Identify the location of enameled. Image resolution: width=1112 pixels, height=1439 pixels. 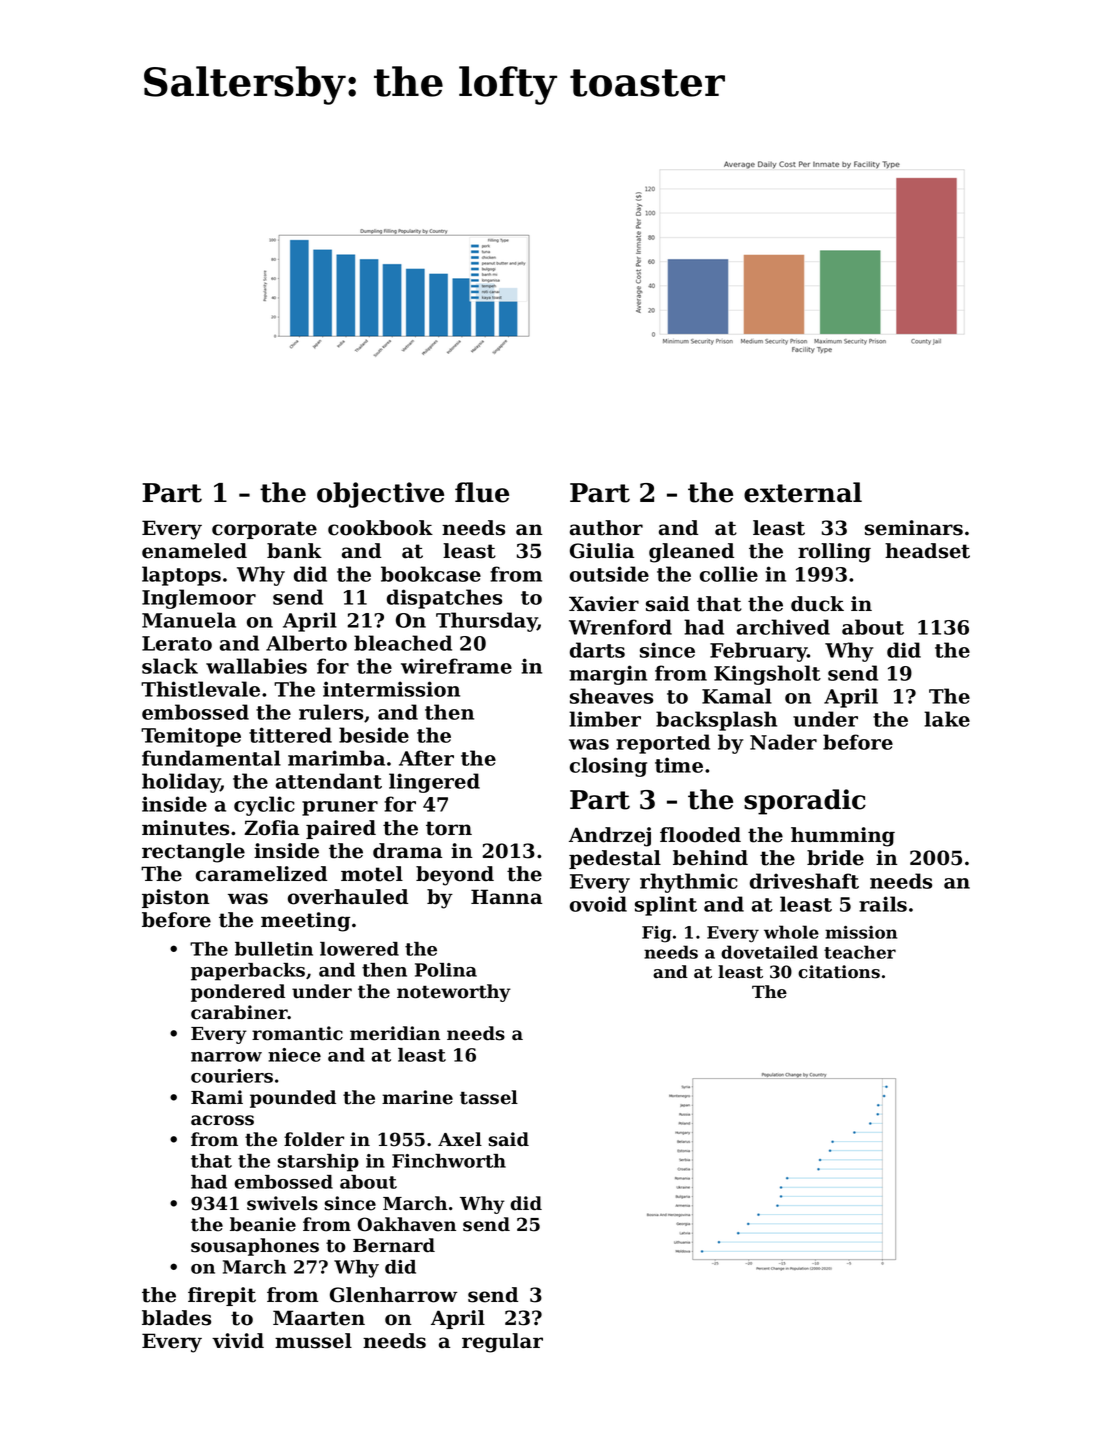
(194, 551).
